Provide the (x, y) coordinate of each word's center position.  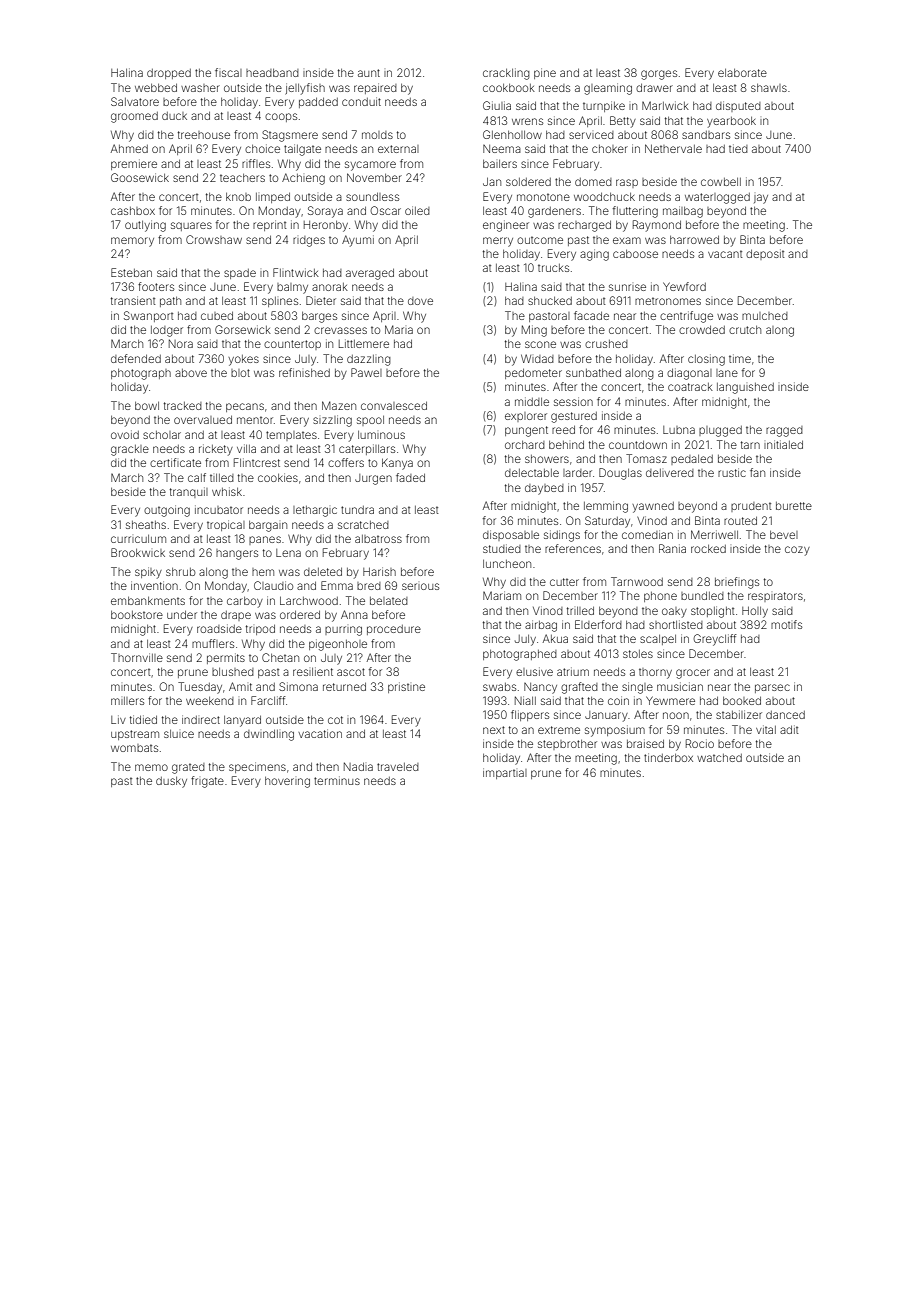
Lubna (679, 430)
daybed (544, 489)
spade (240, 274)
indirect (201, 719)
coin (618, 700)
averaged (370, 274)
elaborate (742, 73)
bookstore (137, 615)
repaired (375, 88)
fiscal (228, 72)
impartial (505, 773)
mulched (765, 316)
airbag (541, 626)
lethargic (315, 511)
